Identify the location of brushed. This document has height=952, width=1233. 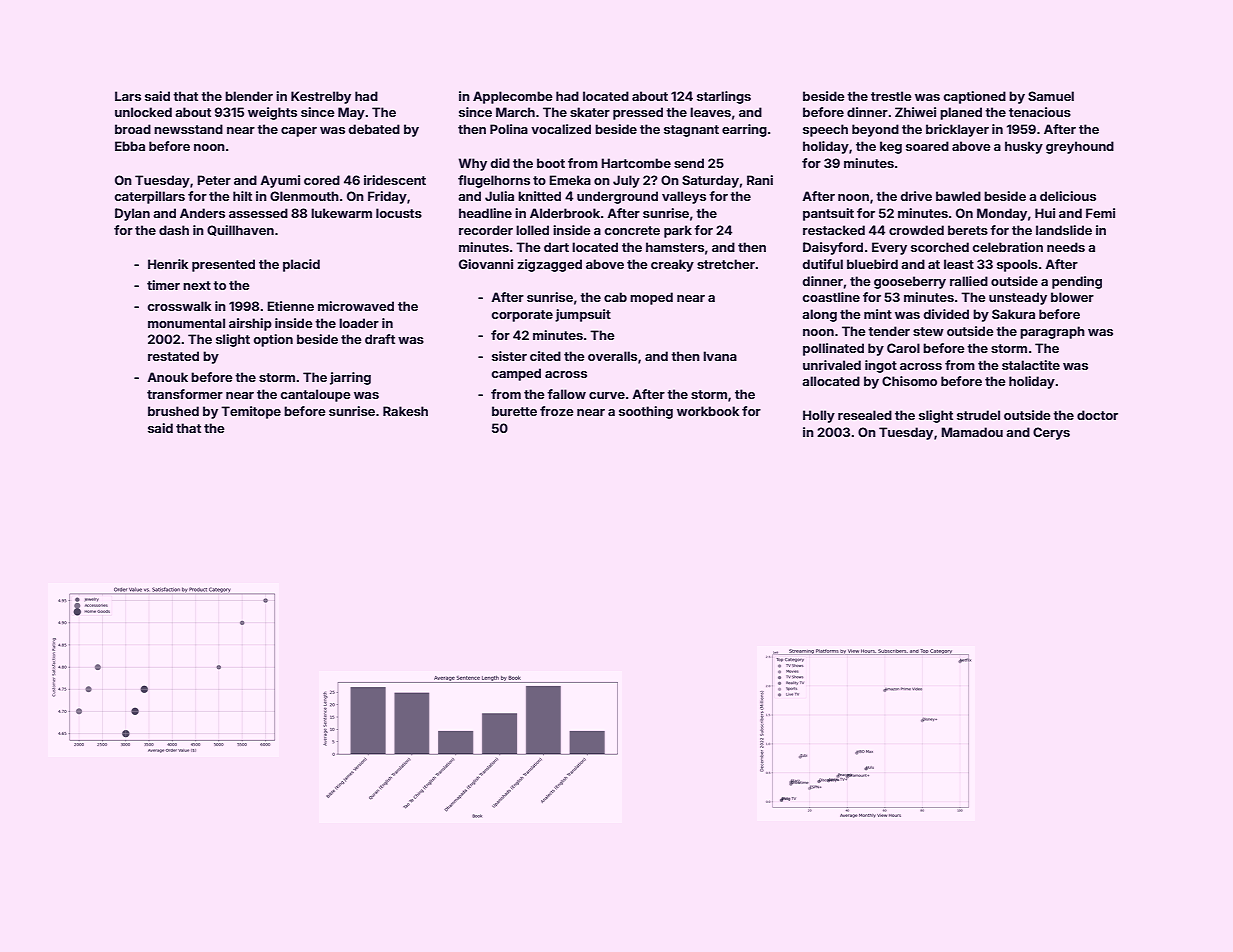
(173, 411).
